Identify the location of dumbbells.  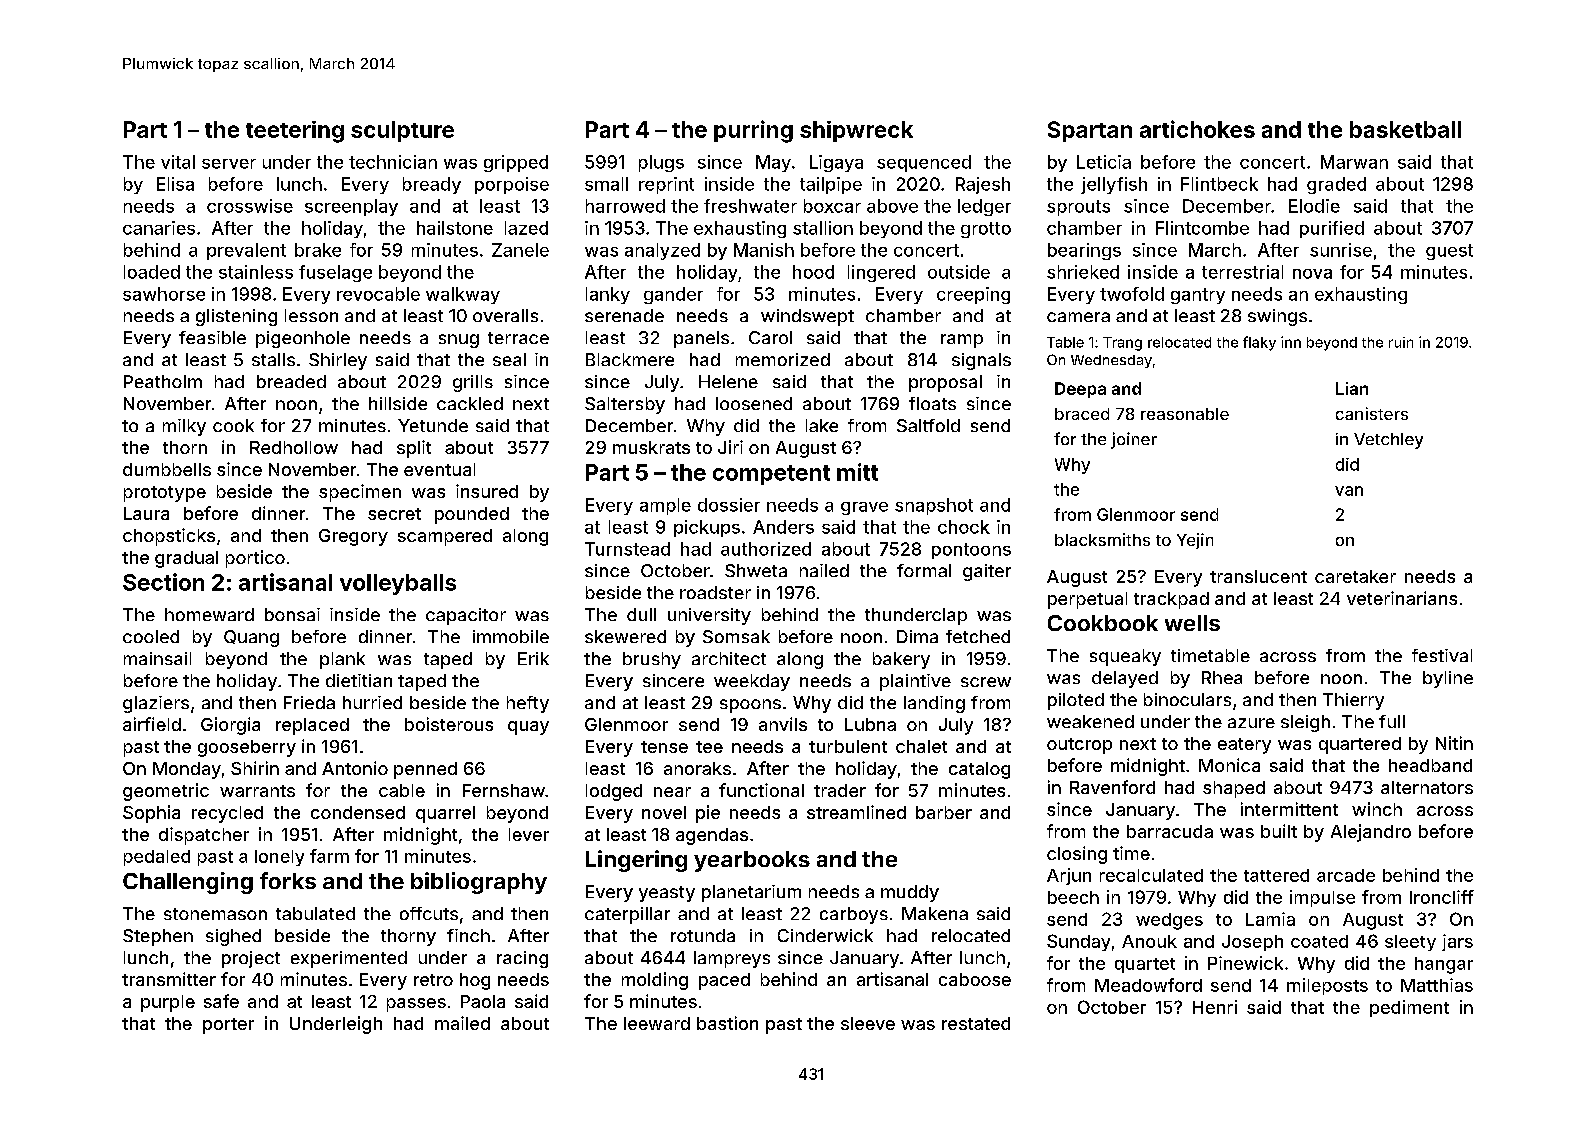
(167, 469).
